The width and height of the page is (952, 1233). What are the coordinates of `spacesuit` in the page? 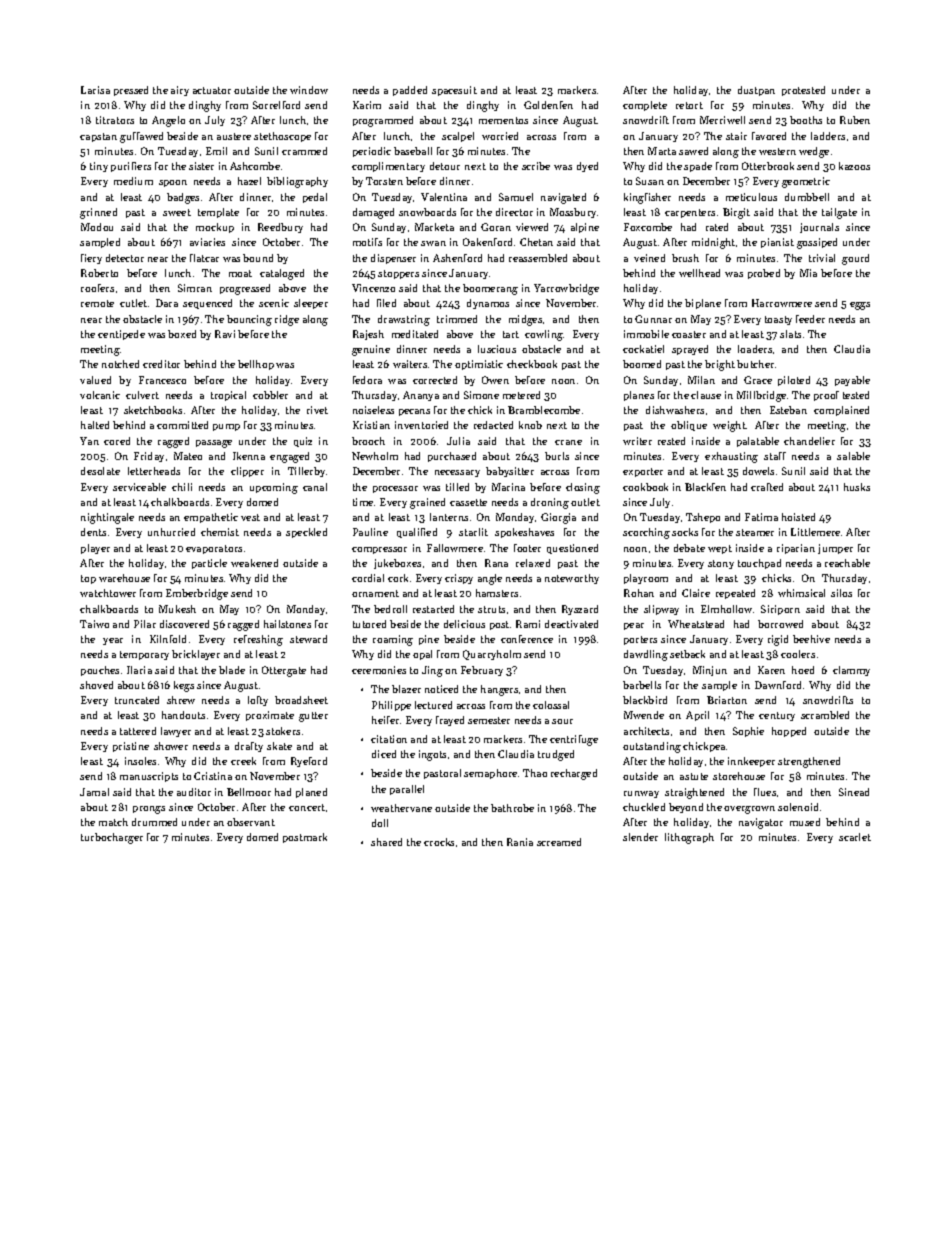 It's located at (454, 91).
